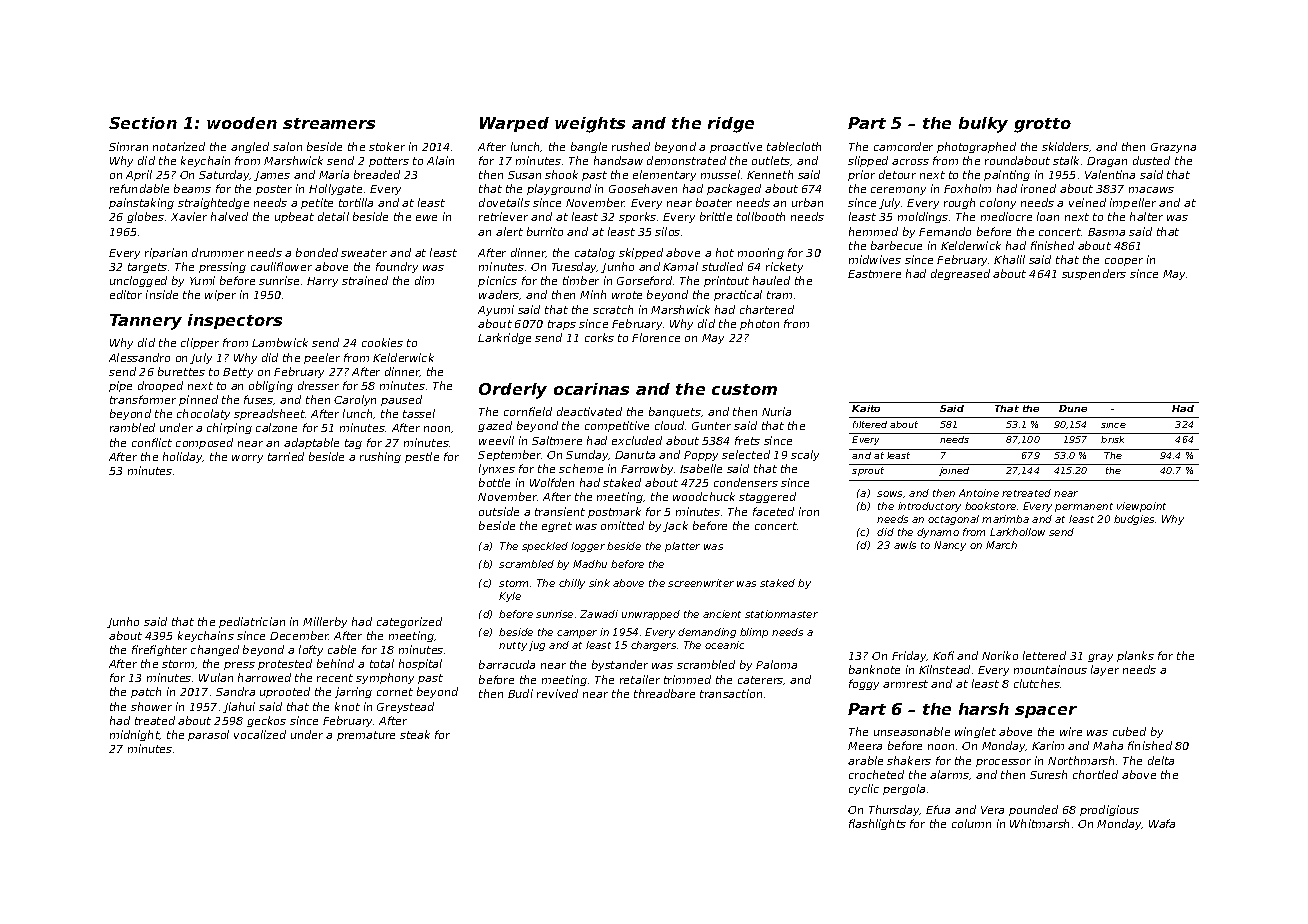  What do you see at coordinates (499, 511) in the image?
I see `outside` at bounding box center [499, 511].
